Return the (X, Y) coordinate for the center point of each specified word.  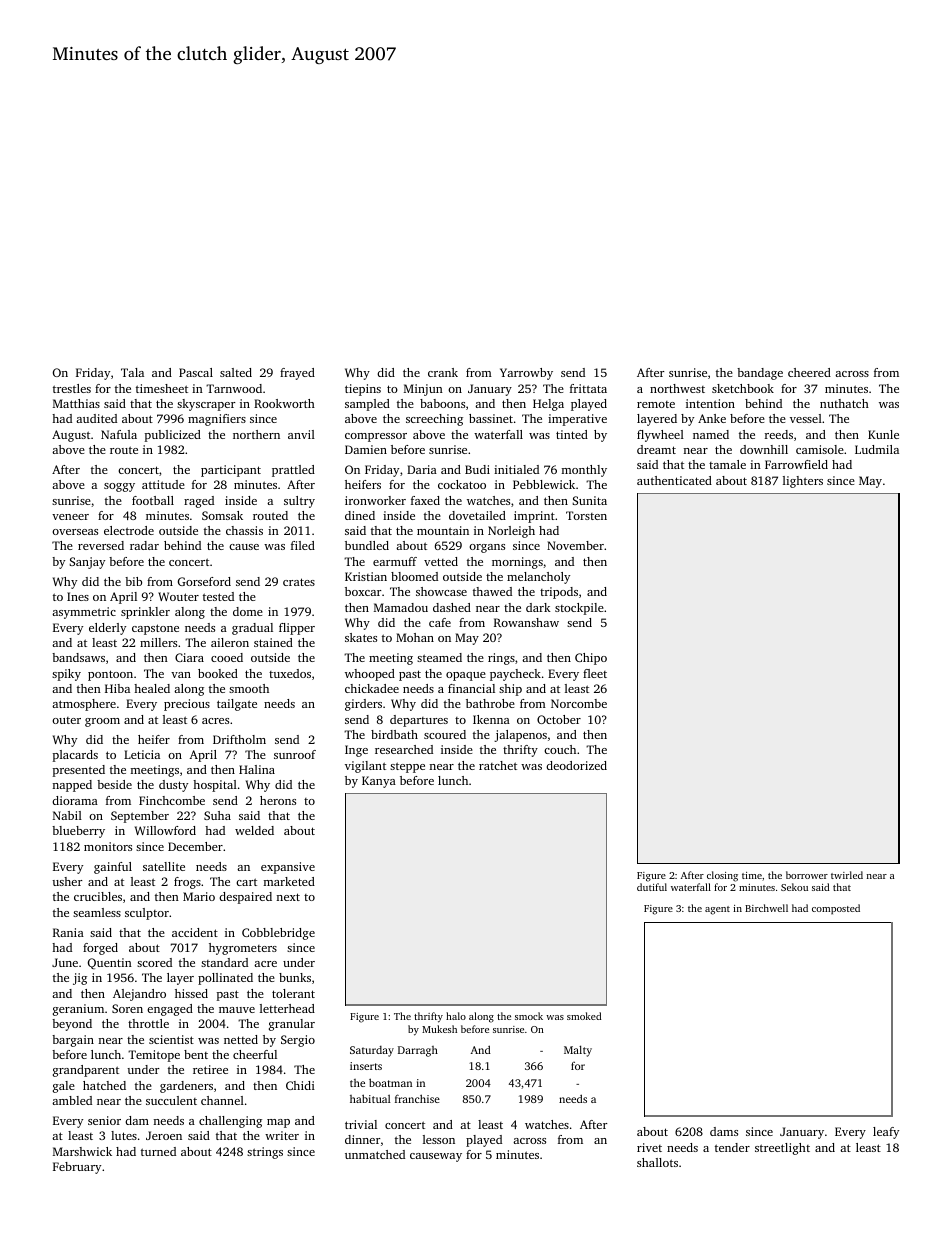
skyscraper (206, 405)
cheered (809, 372)
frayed (297, 374)
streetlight (782, 1149)
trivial (361, 1124)
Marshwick (82, 1151)
